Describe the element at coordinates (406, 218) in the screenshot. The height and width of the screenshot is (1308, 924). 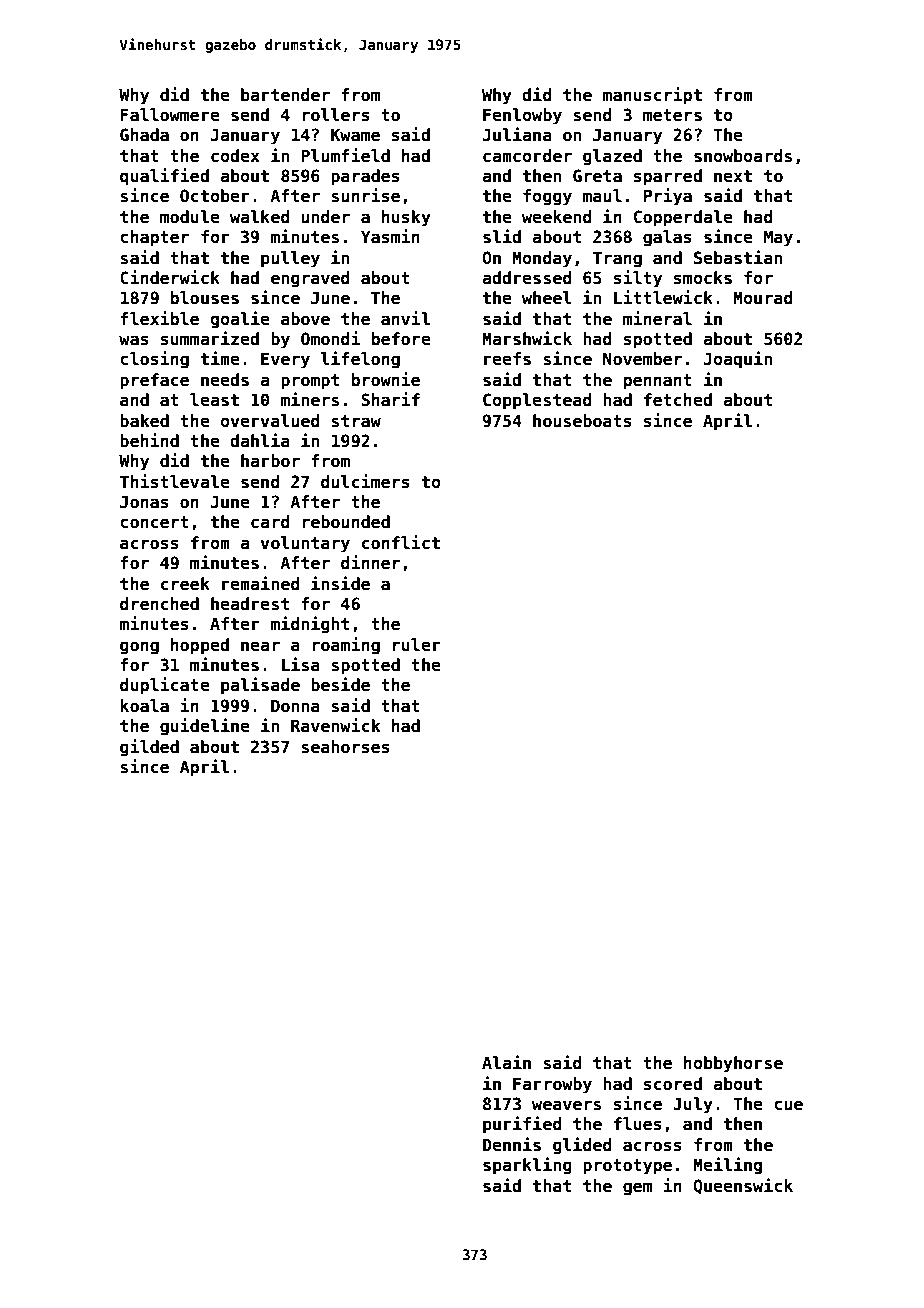
I see `husky` at that location.
